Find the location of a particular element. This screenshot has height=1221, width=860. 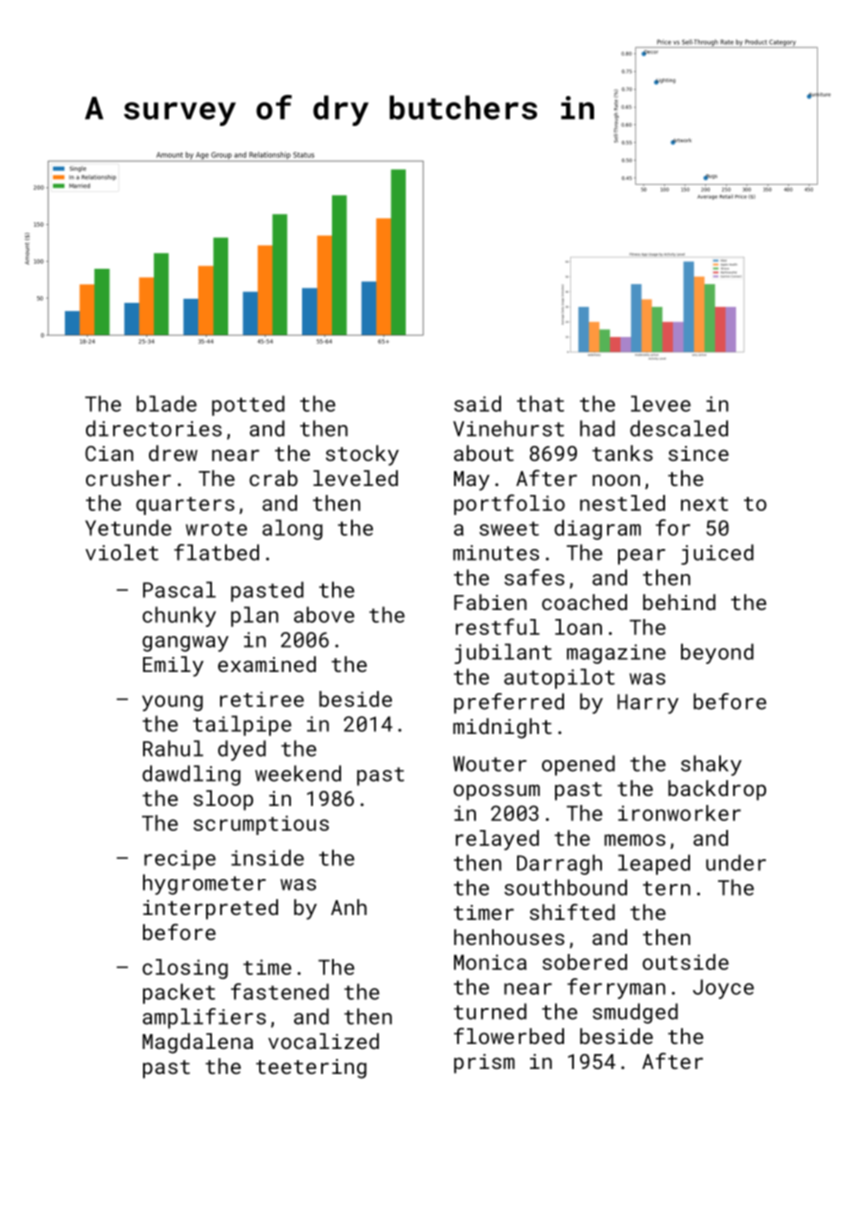

backdrop is located at coordinates (717, 790).
